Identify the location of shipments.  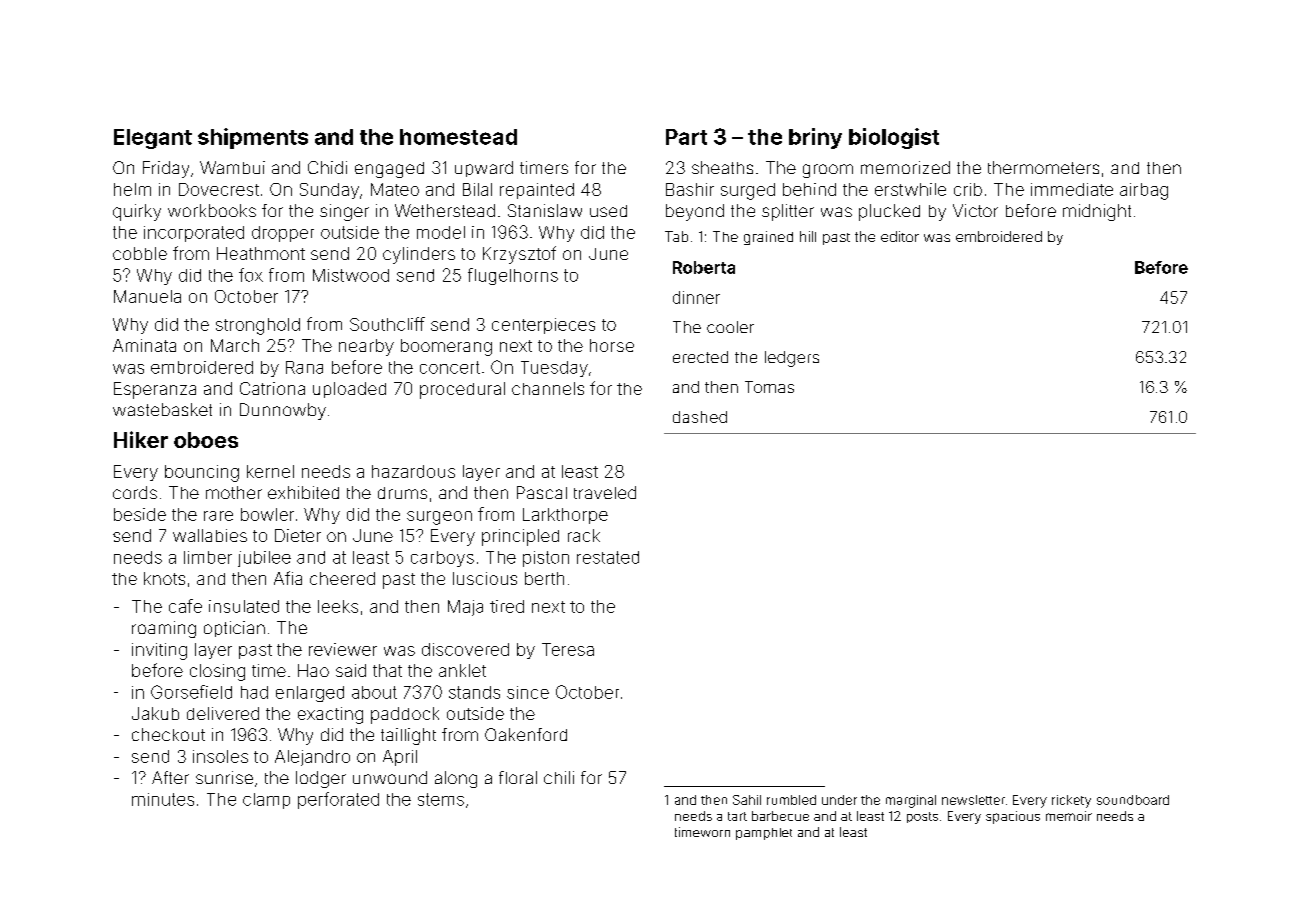
(253, 138).
